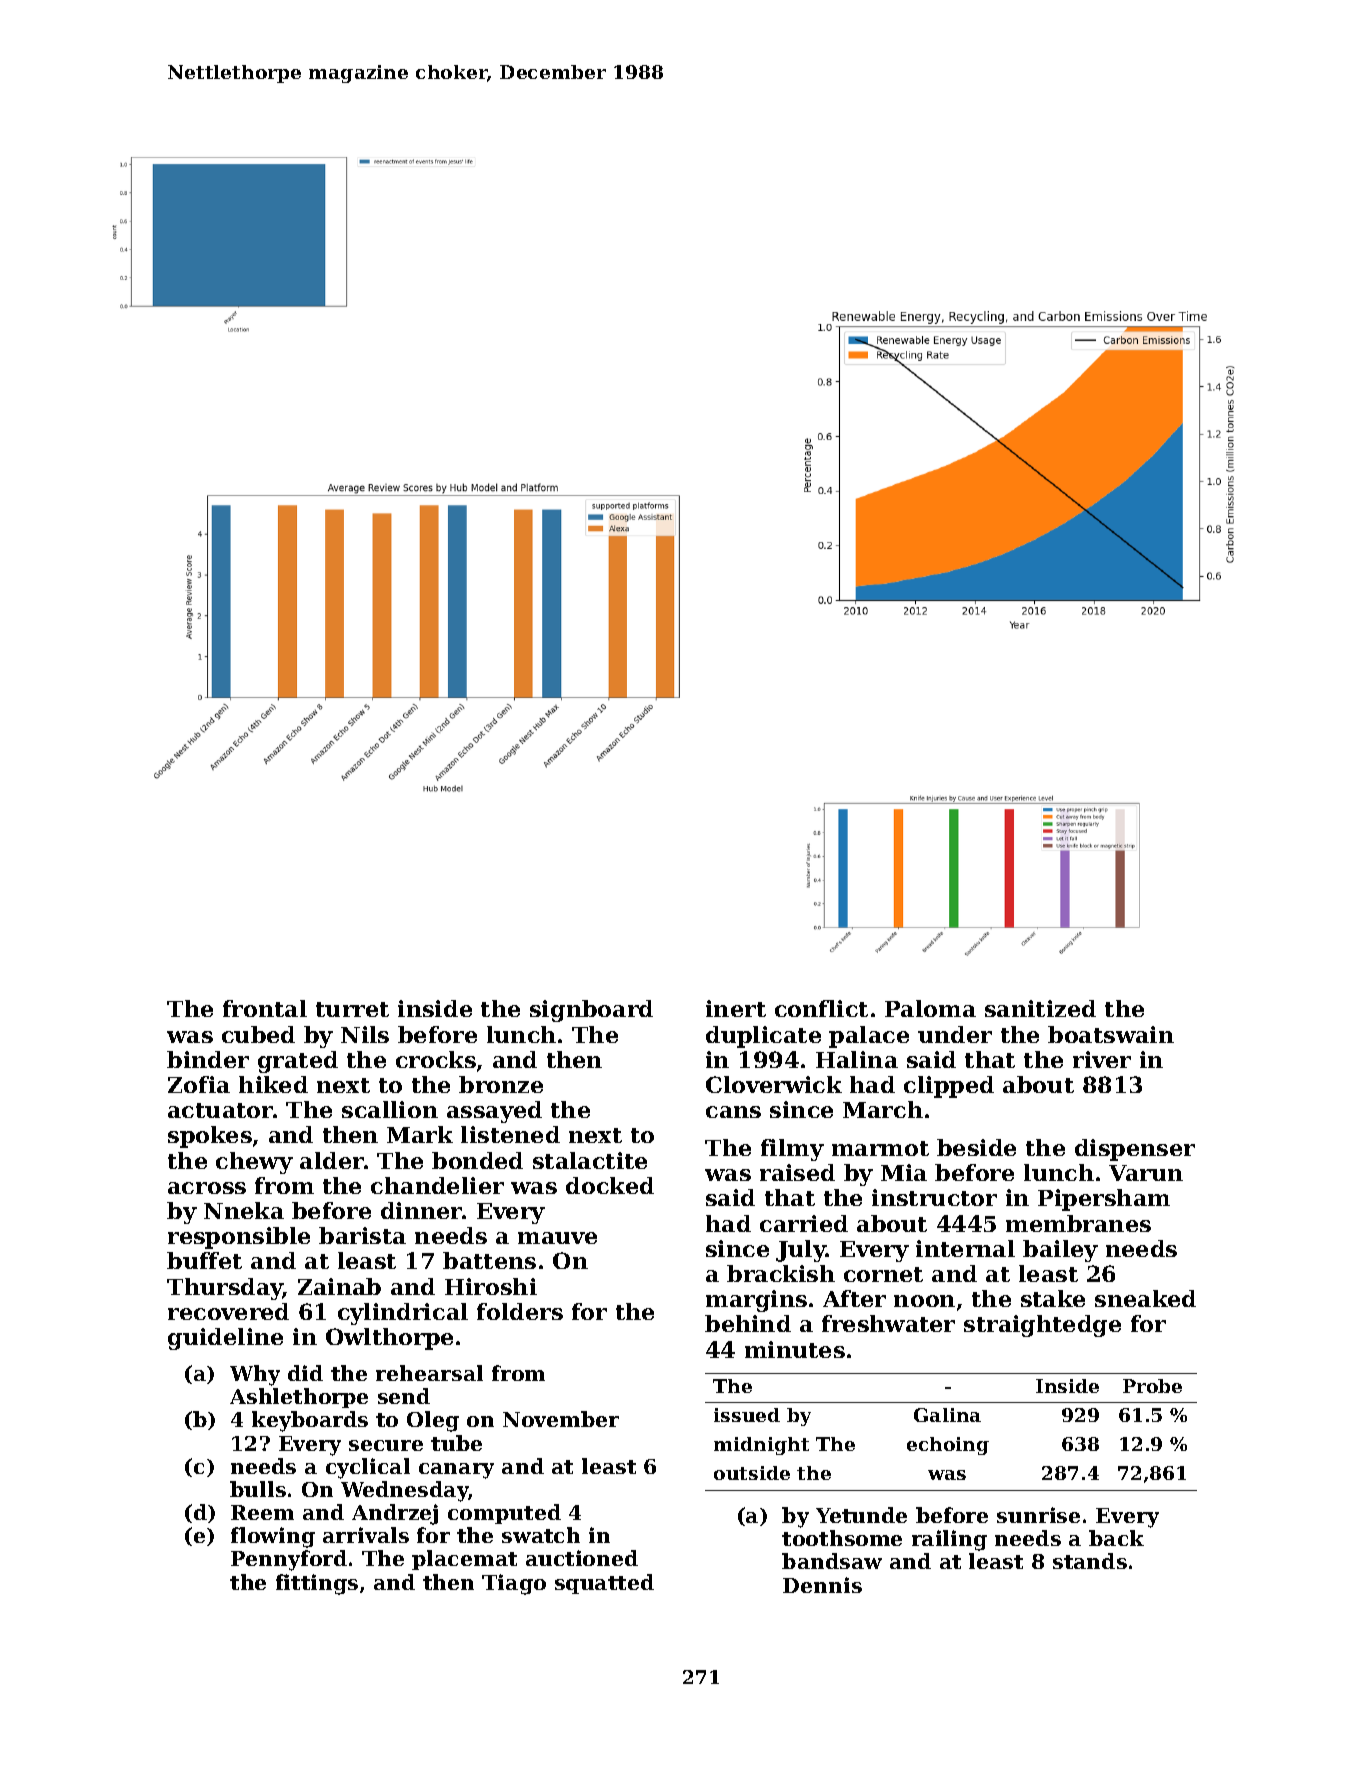 The image size is (1365, 1766). What do you see at coordinates (265, 1008) in the image?
I see `frontal` at bounding box center [265, 1008].
